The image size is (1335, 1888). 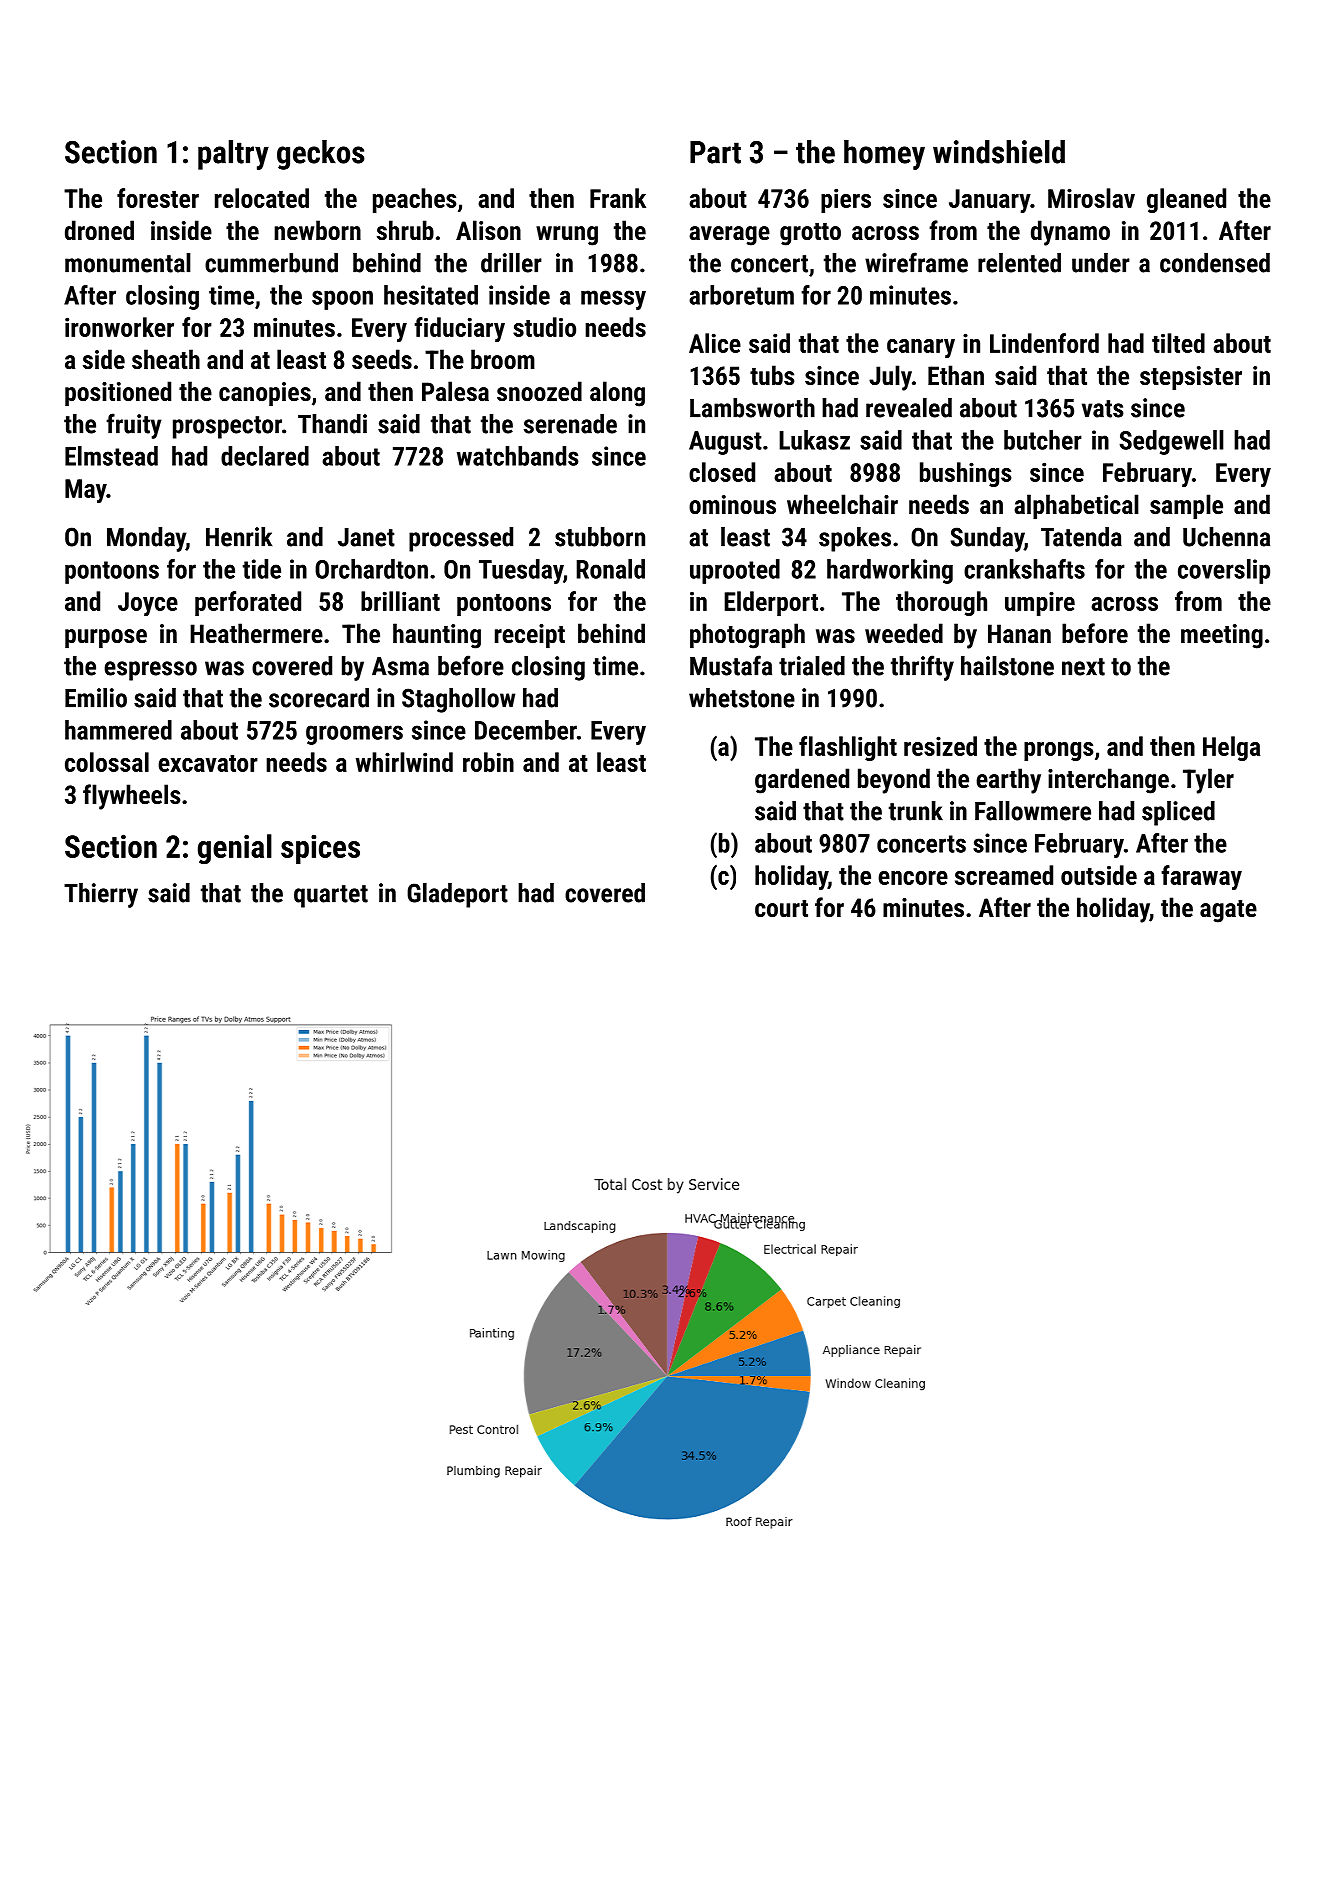 I want to click on arboretum, so click(x=741, y=295).
